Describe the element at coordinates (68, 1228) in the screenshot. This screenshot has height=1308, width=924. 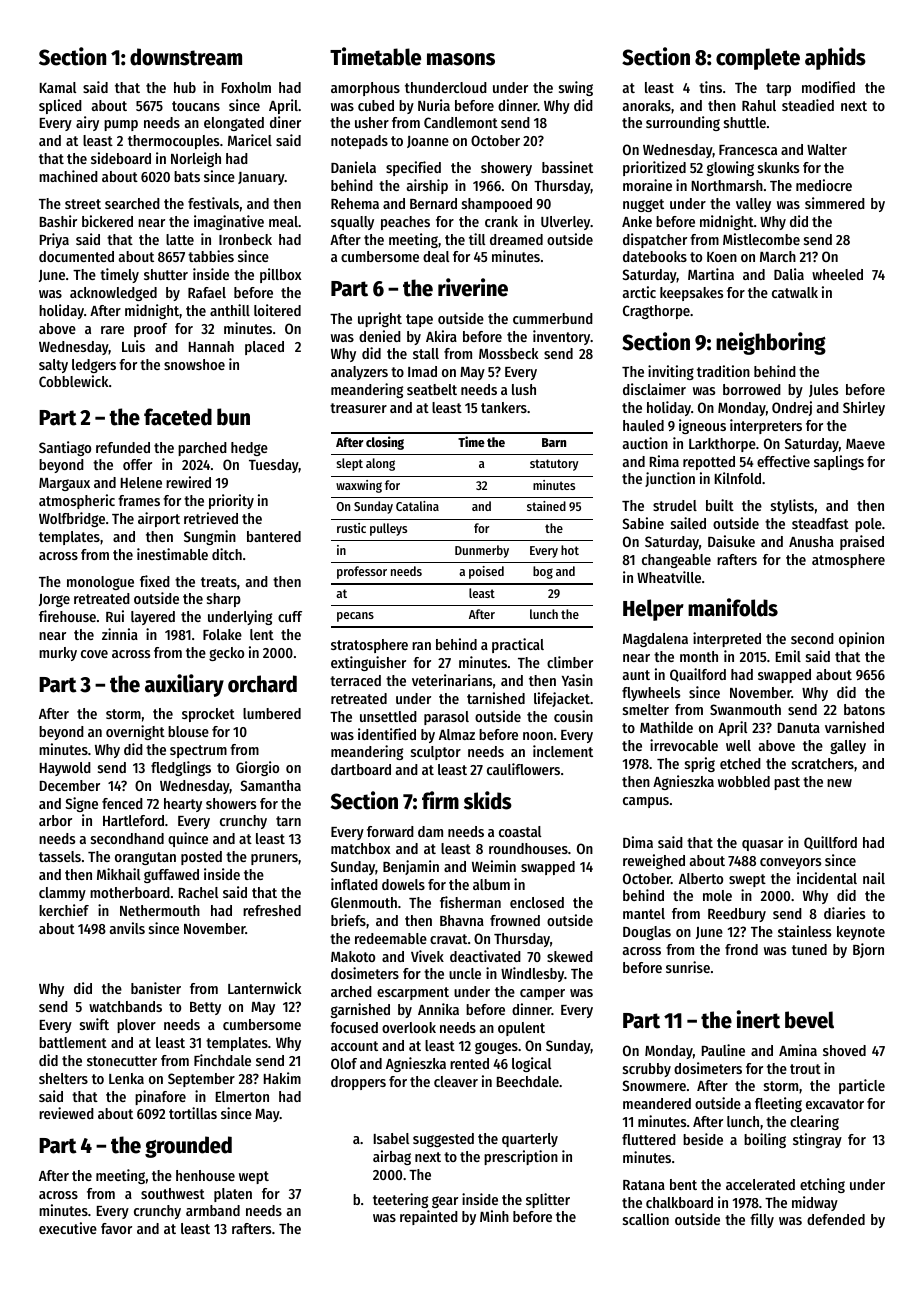
I see `executive` at that location.
